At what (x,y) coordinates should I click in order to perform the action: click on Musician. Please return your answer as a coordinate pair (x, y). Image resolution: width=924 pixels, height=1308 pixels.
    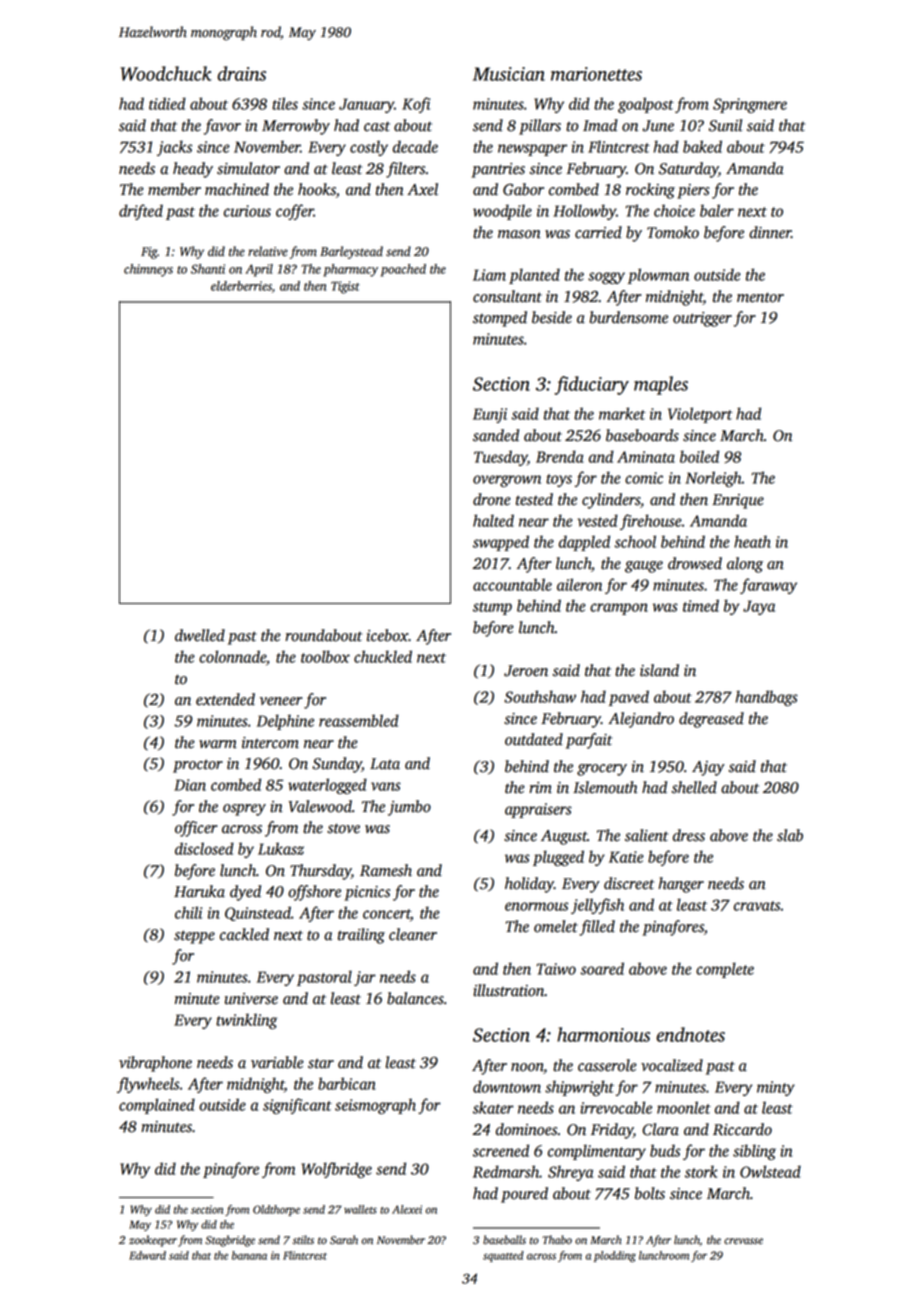
    Looking at the image, I should click on (509, 74).
